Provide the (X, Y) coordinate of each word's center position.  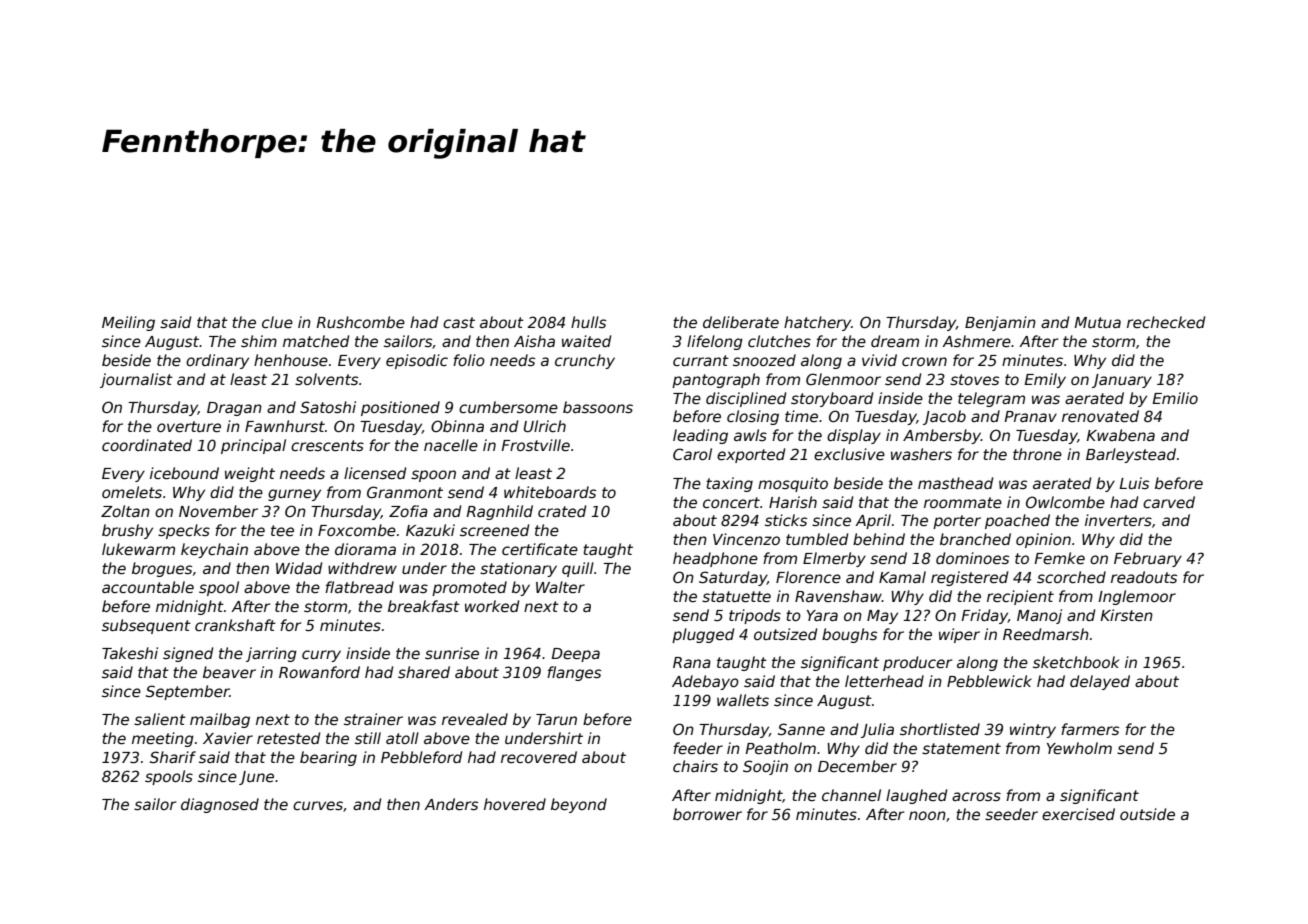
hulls (588, 322)
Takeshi (130, 653)
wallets (743, 700)
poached (1017, 521)
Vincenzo (746, 539)
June (256, 778)
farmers (1090, 729)
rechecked (1166, 322)
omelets (132, 492)
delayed (1100, 682)
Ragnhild (499, 512)
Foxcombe (357, 530)
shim (259, 341)
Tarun (556, 719)
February (1148, 559)
